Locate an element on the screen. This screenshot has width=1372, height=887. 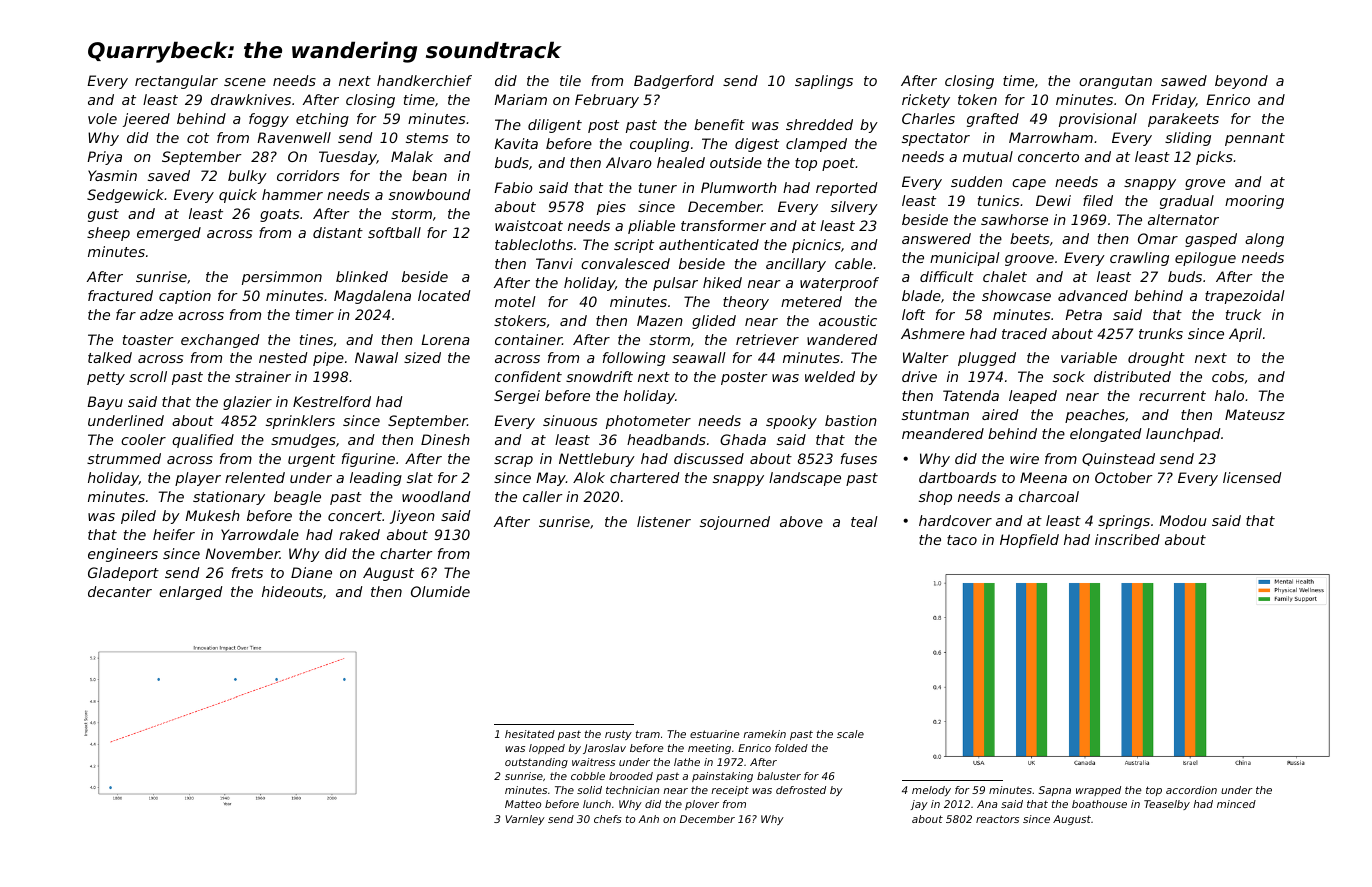
beyond is located at coordinates (1241, 82).
